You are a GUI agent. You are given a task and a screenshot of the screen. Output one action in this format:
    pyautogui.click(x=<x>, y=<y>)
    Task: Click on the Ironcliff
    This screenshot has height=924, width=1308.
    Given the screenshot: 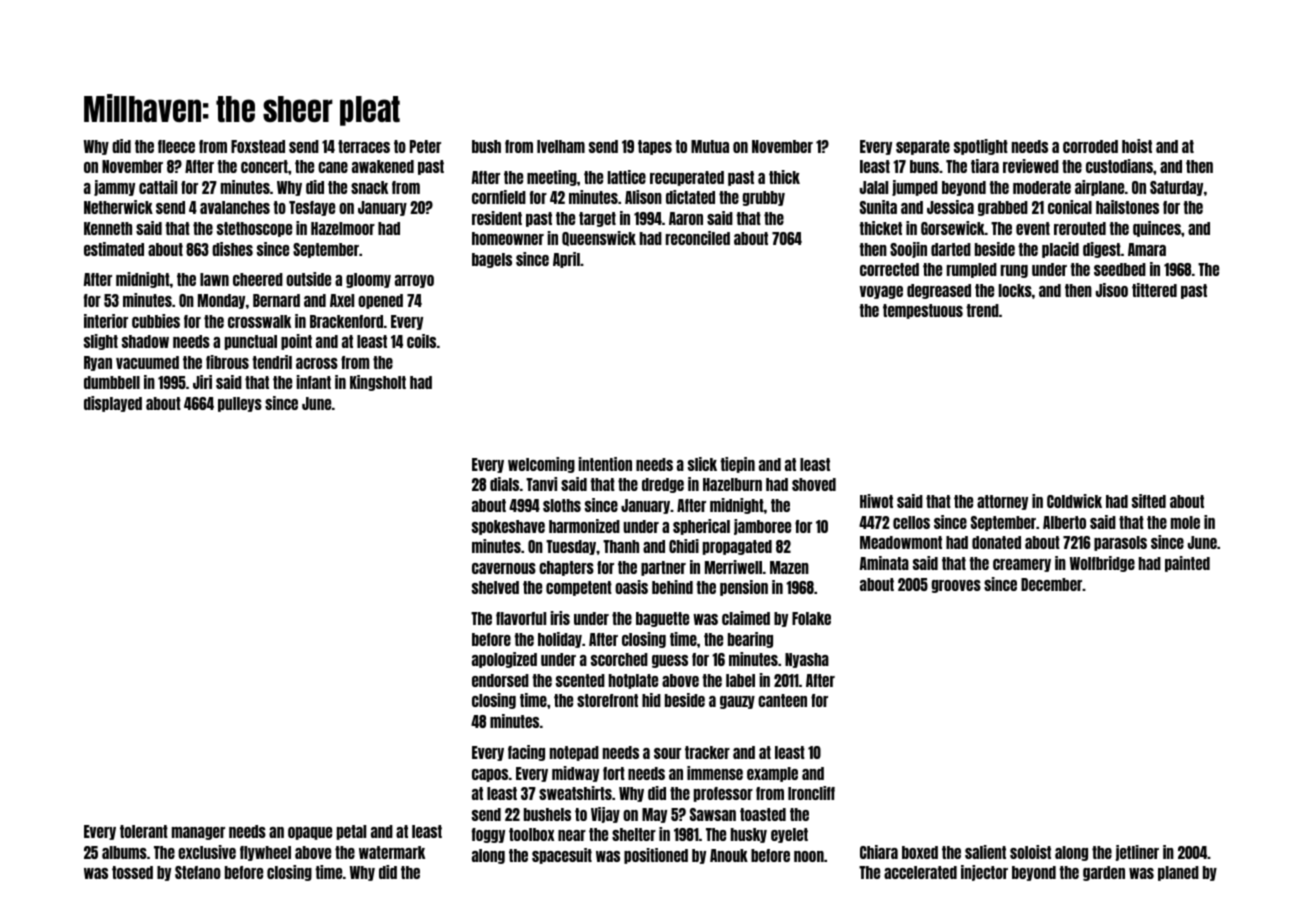 What is the action you would take?
    pyautogui.click(x=811, y=793)
